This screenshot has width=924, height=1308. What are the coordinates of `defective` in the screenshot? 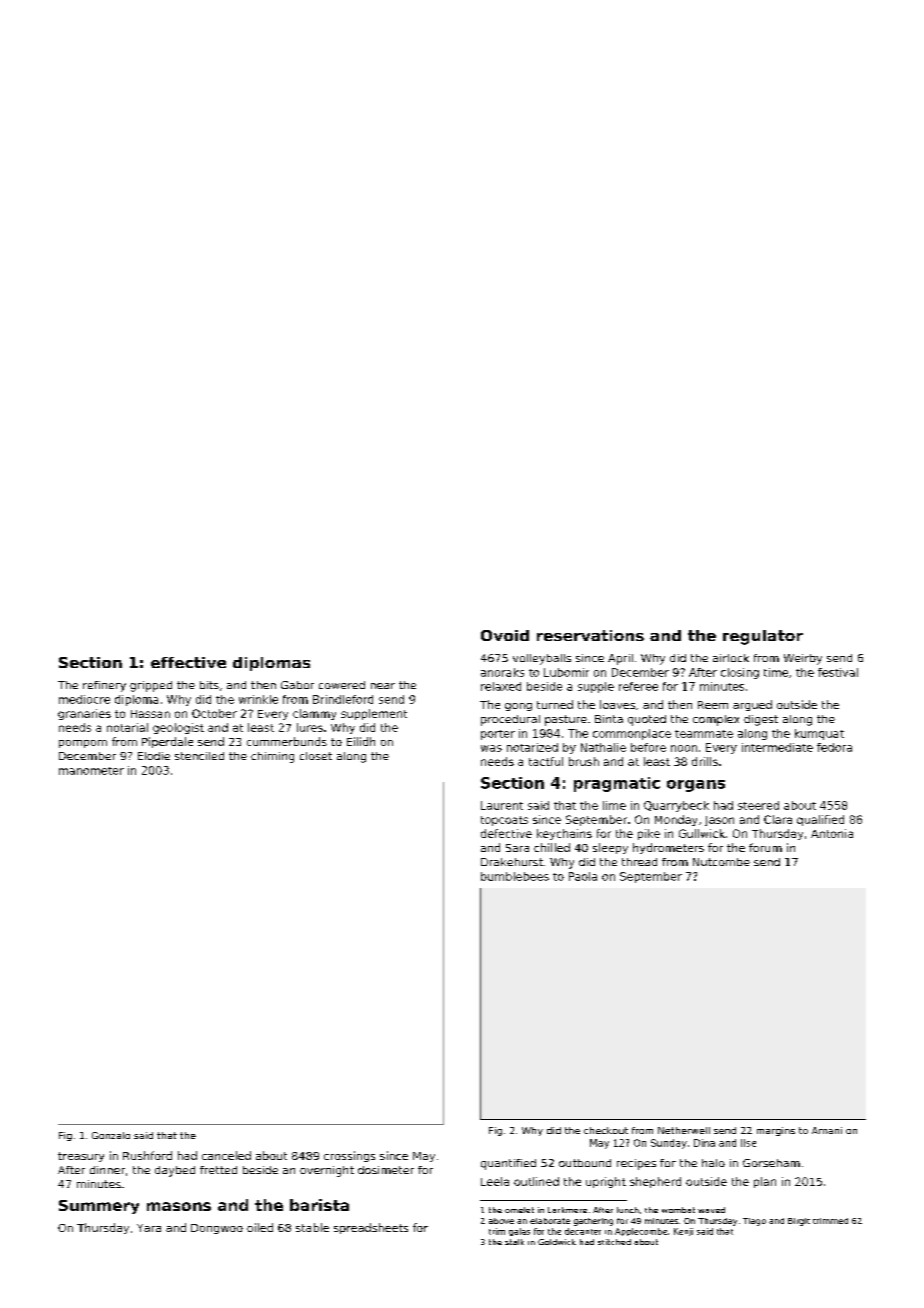 It's located at (506, 833).
